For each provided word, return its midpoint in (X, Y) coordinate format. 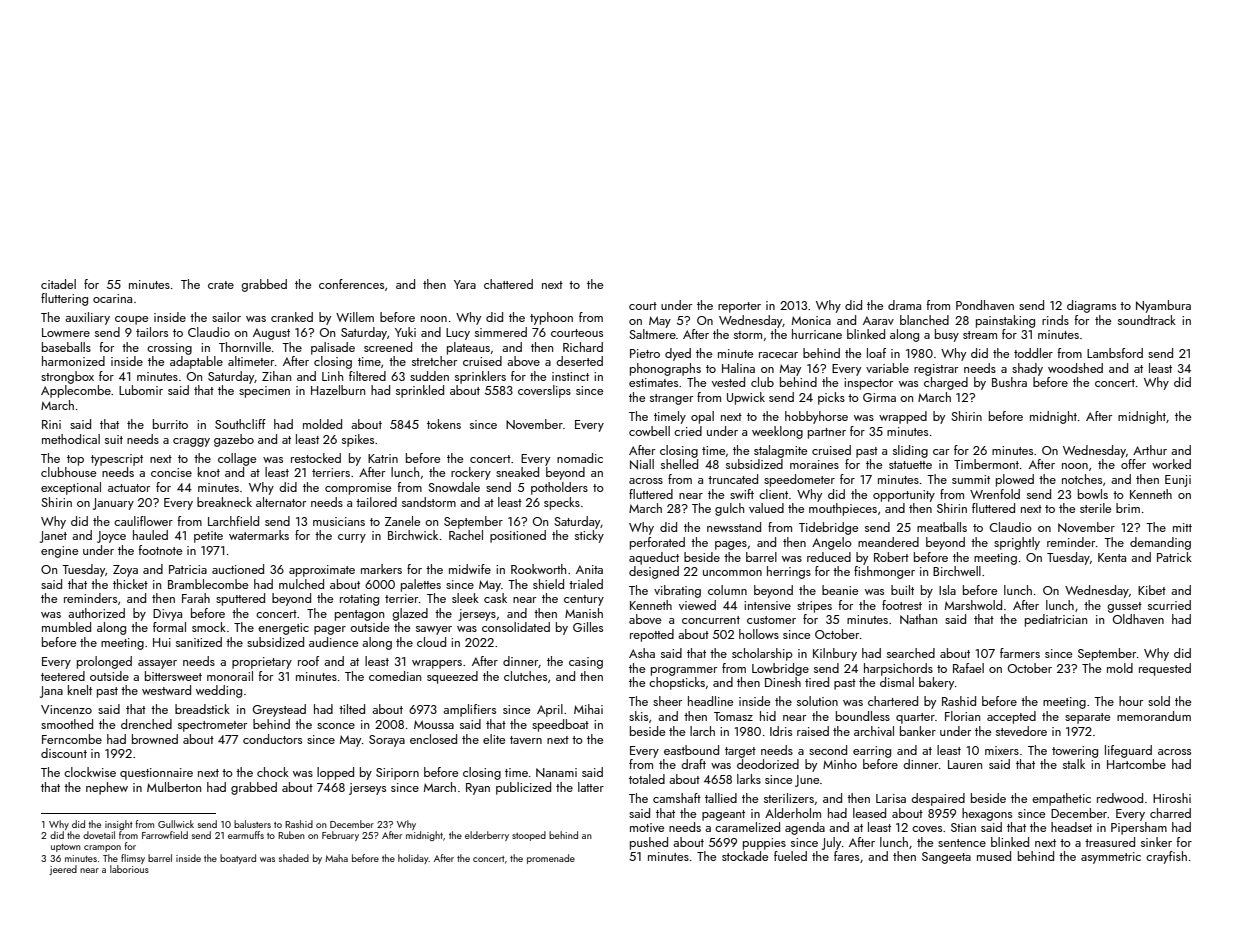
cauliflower (143, 521)
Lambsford (1115, 353)
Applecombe (76, 391)
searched (911, 653)
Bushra (1009, 382)
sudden (429, 376)
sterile (1095, 508)
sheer (667, 701)
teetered (63, 676)
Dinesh (783, 682)
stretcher (434, 361)
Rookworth (538, 569)
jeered (63, 870)
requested (1165, 669)
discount (64, 753)
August (271, 334)
